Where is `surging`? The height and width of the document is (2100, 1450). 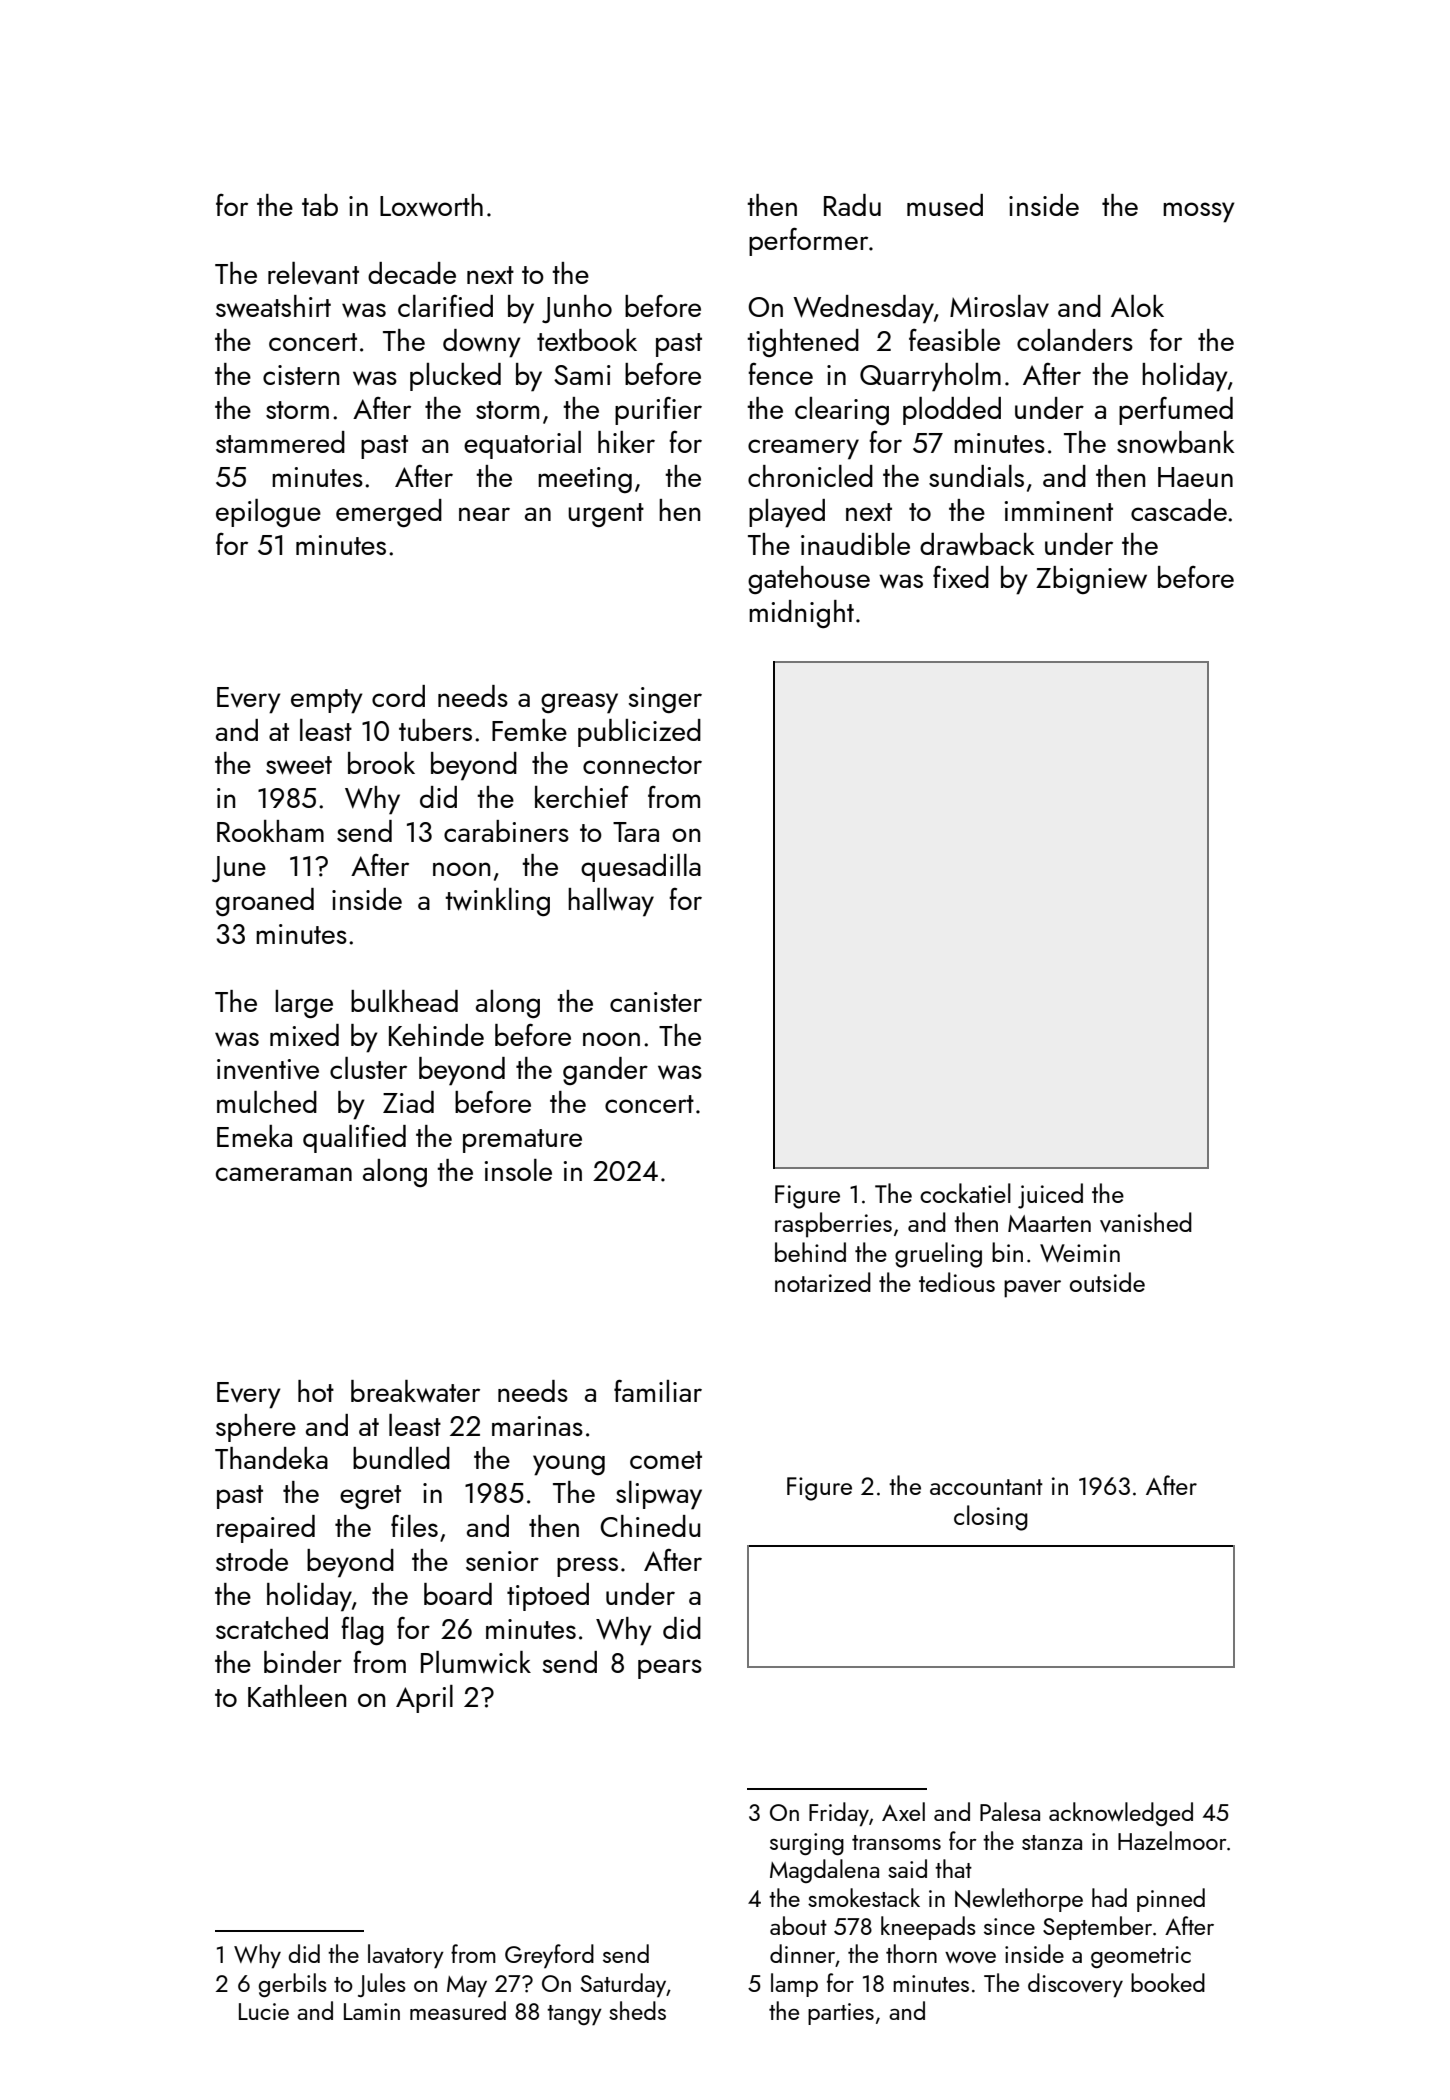
surging is located at coordinates (807, 1844).
